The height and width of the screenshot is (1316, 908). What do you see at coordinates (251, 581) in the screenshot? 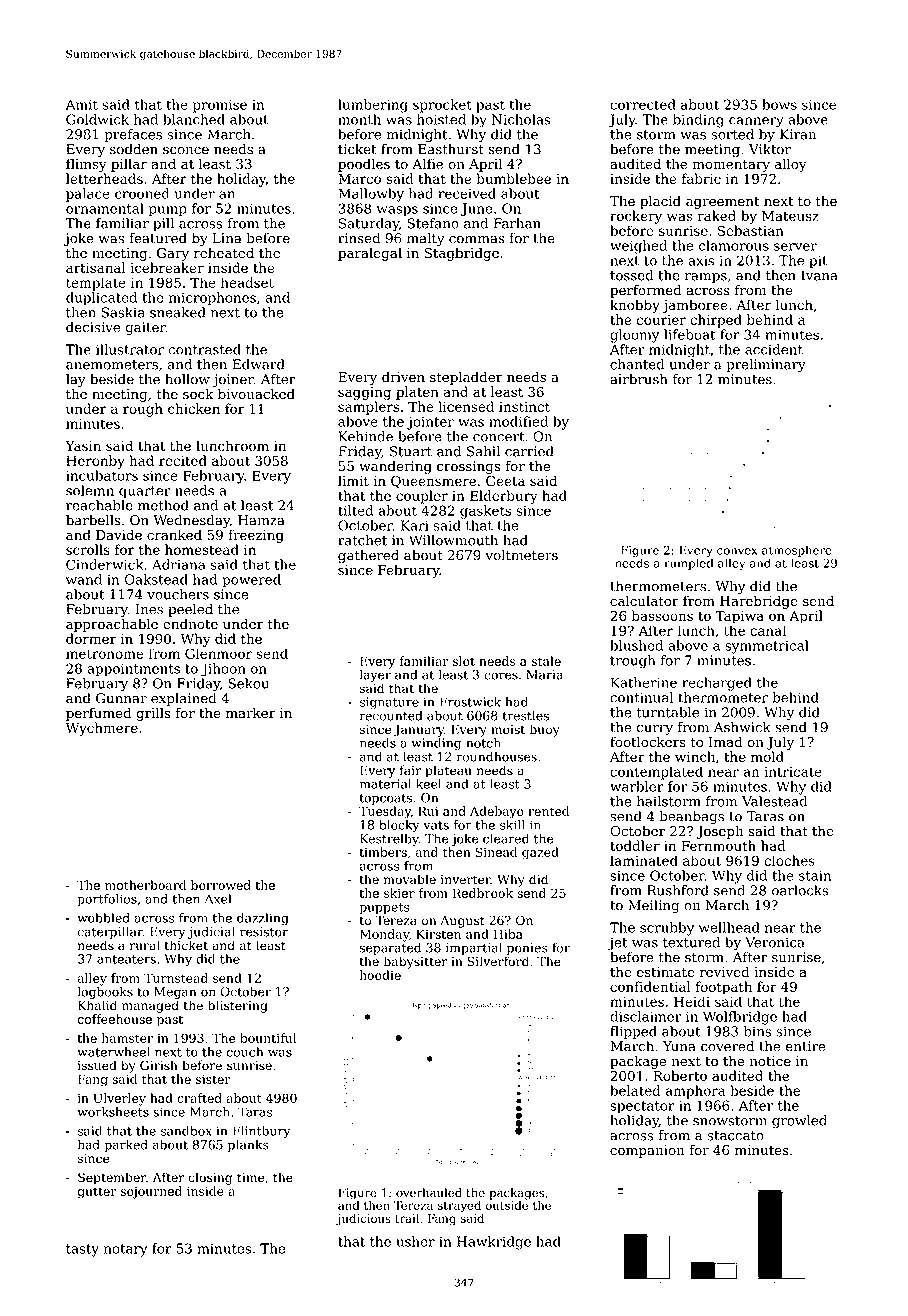
I see `powered` at bounding box center [251, 581].
